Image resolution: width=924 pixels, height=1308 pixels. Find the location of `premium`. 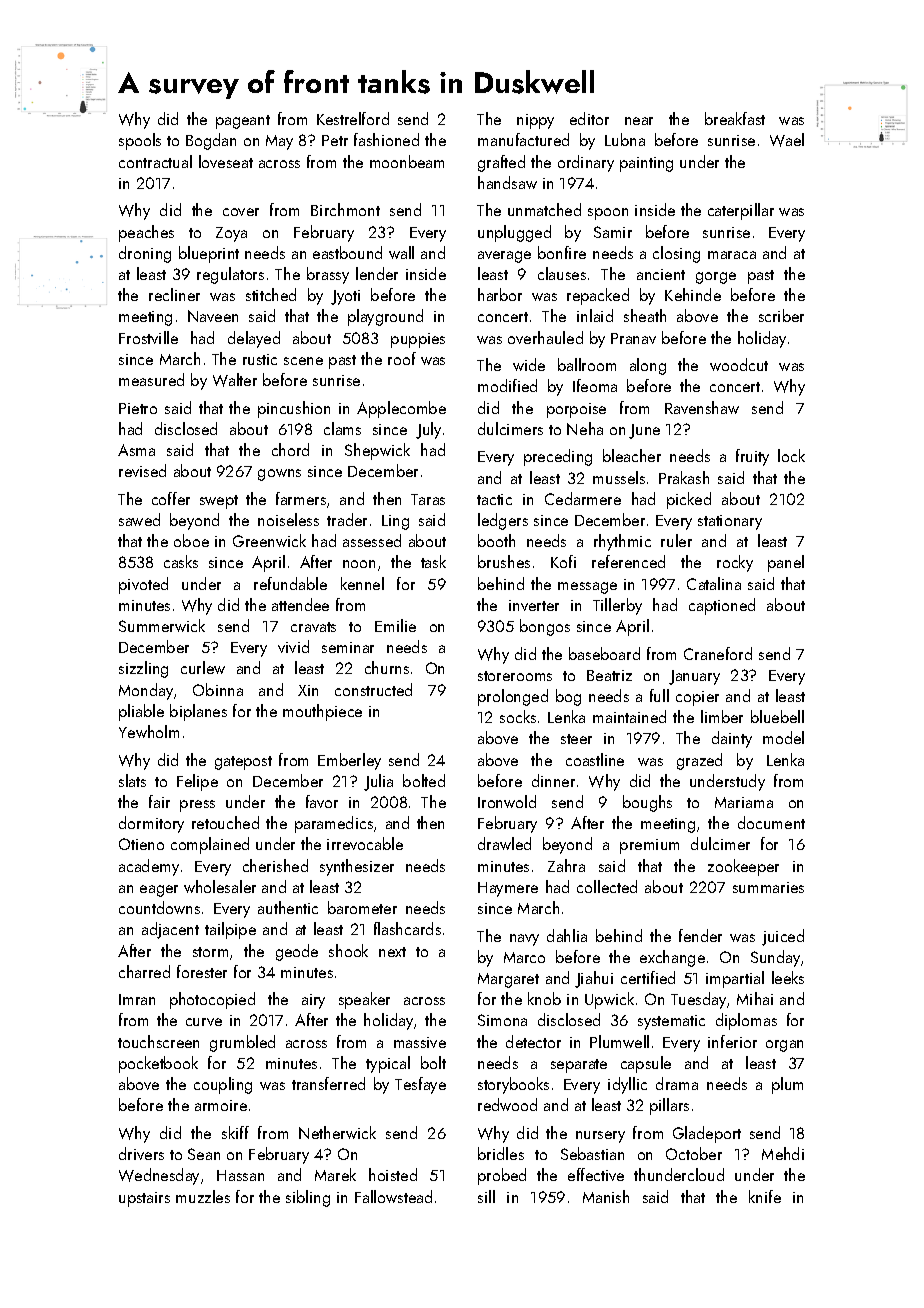

premium is located at coordinates (649, 846).
